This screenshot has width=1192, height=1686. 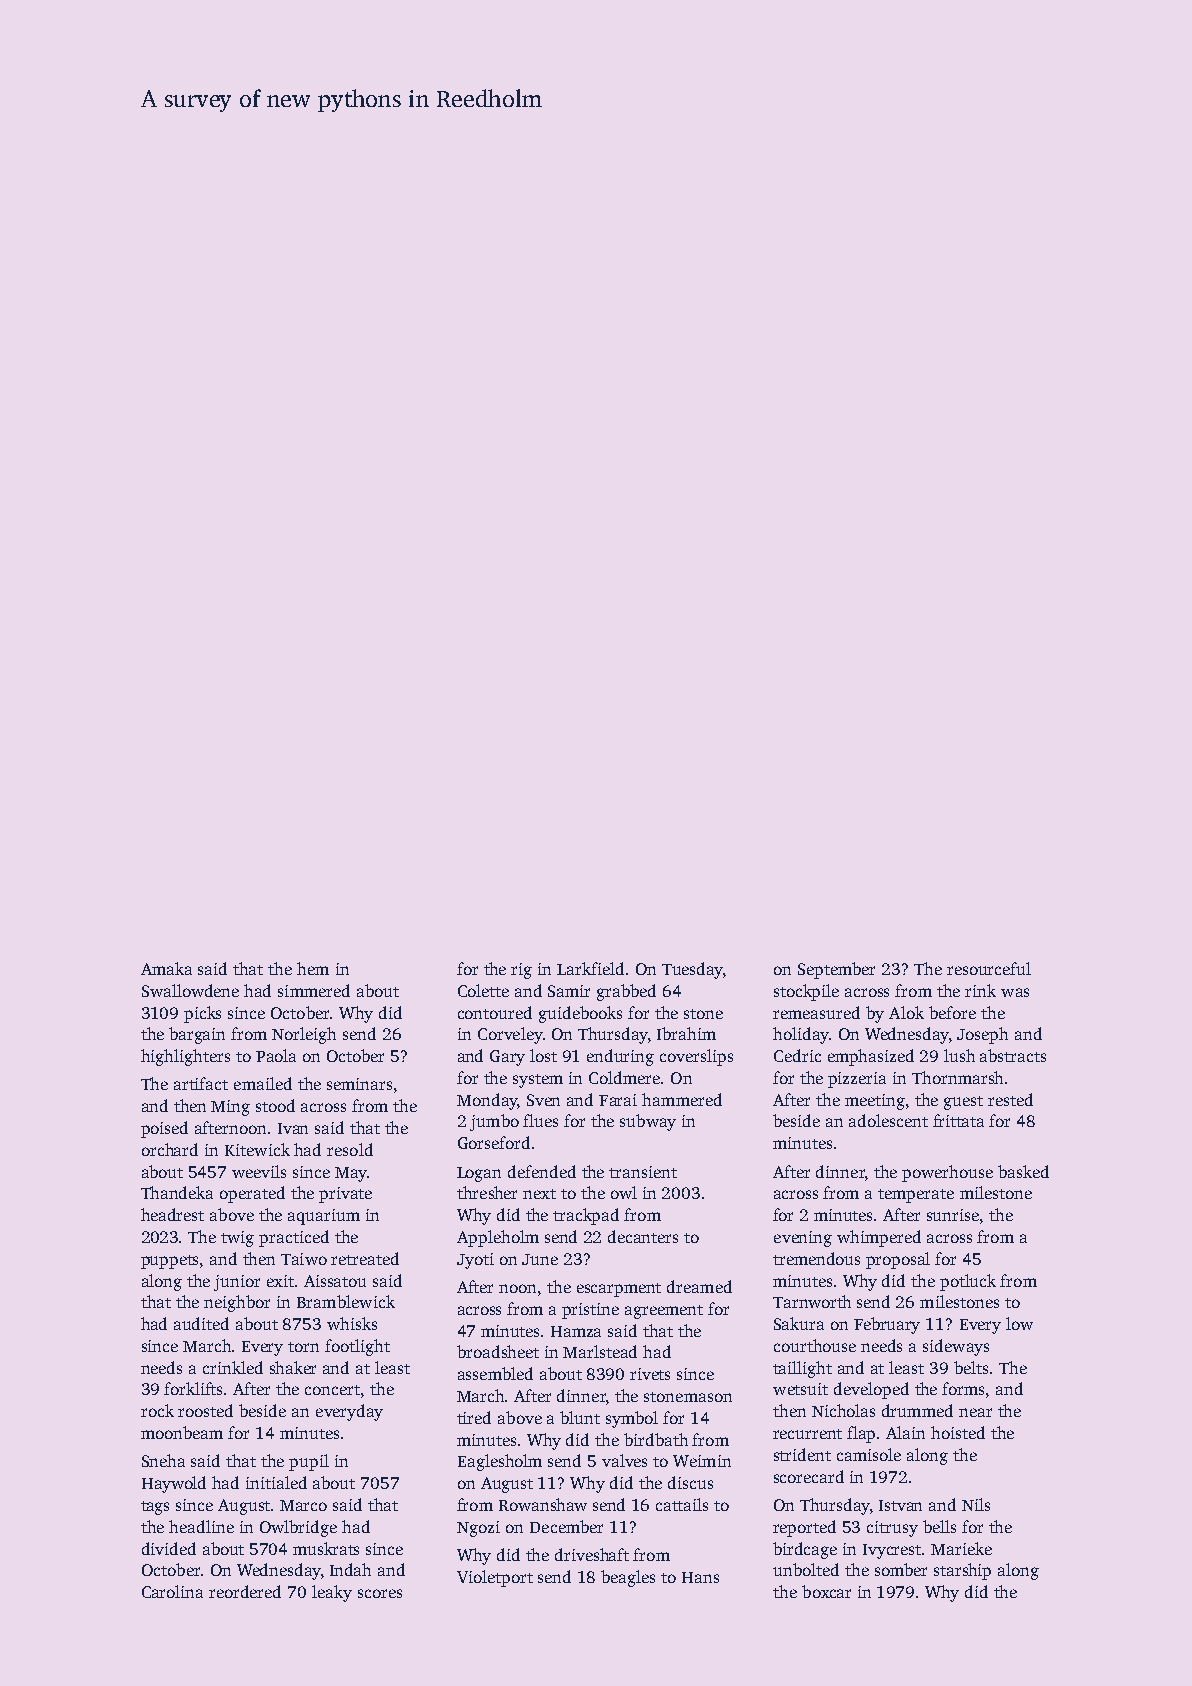 I want to click on hoisted, so click(x=958, y=1432).
